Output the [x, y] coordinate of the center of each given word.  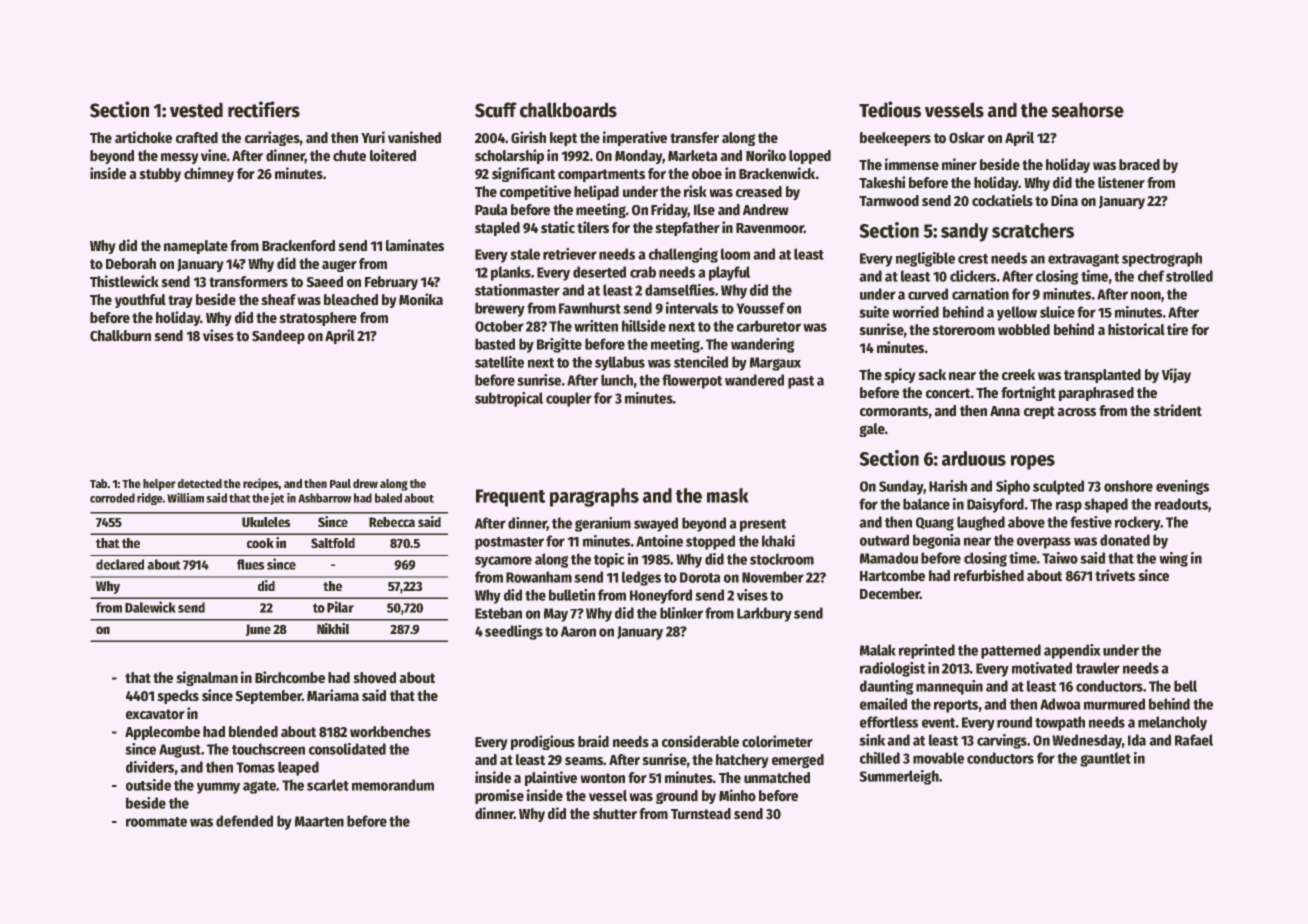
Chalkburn [120, 336]
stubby [160, 175]
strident [1178, 410]
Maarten [319, 821]
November [773, 577]
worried [915, 312]
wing [1173, 559]
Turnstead [701, 814]
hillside [644, 326]
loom [735, 254]
